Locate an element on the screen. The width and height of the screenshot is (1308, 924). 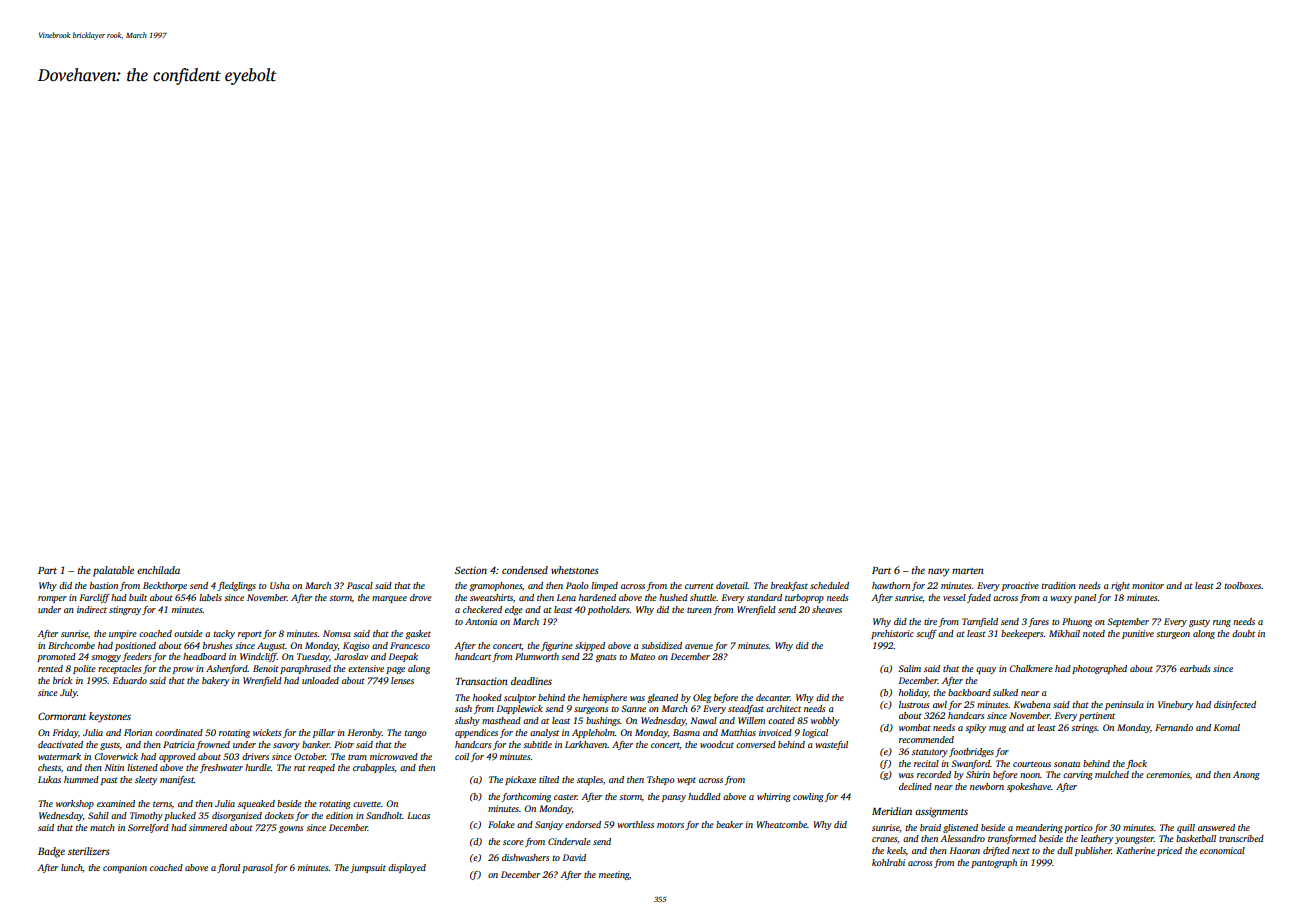
Salim is located at coordinates (909, 668).
